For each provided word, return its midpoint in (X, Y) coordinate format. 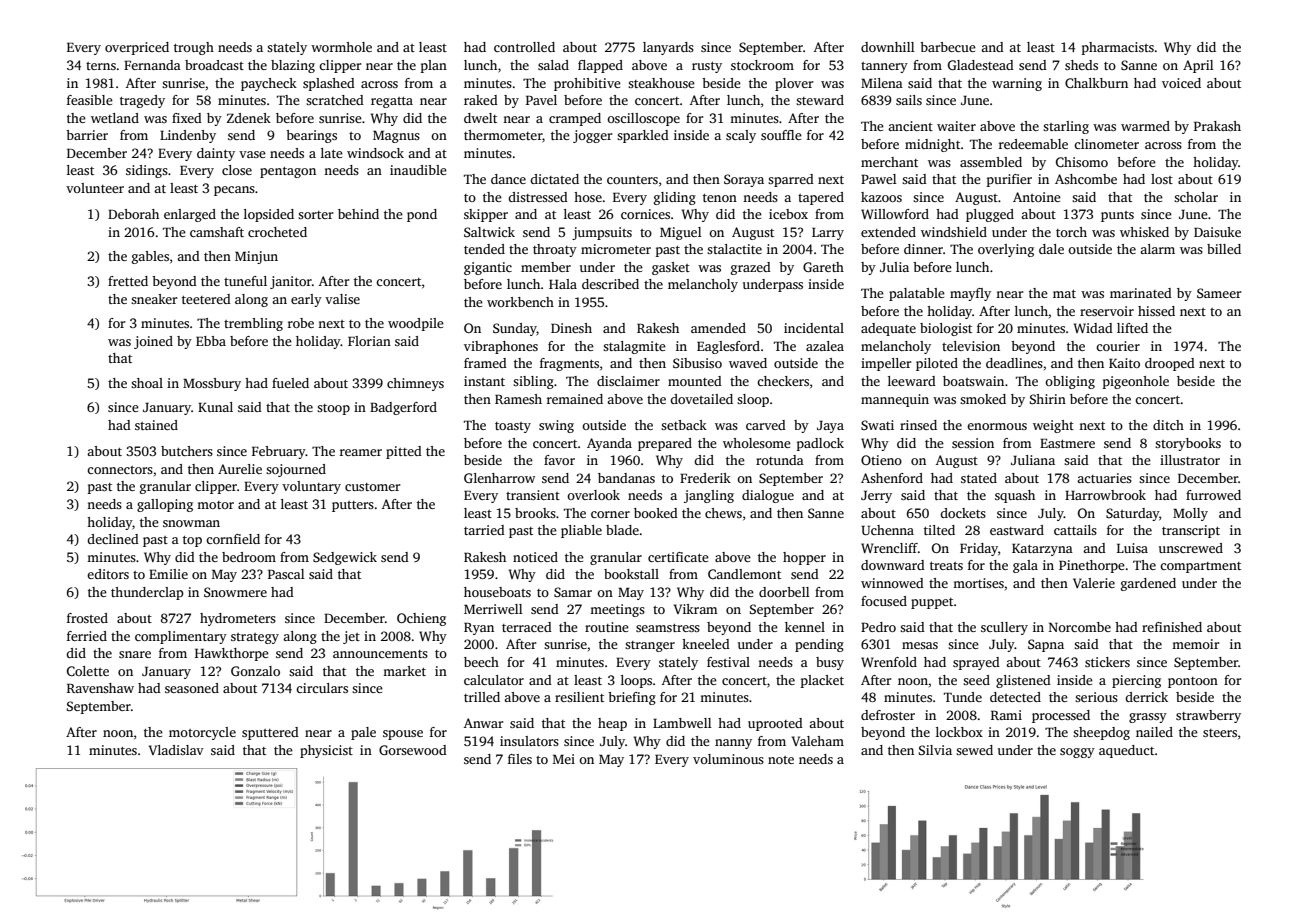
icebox (788, 214)
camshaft (217, 232)
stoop (333, 409)
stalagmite (634, 347)
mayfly (970, 294)
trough (194, 48)
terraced (527, 627)
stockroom (762, 65)
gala (1025, 566)
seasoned (192, 688)
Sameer (1219, 293)
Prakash (1217, 126)
